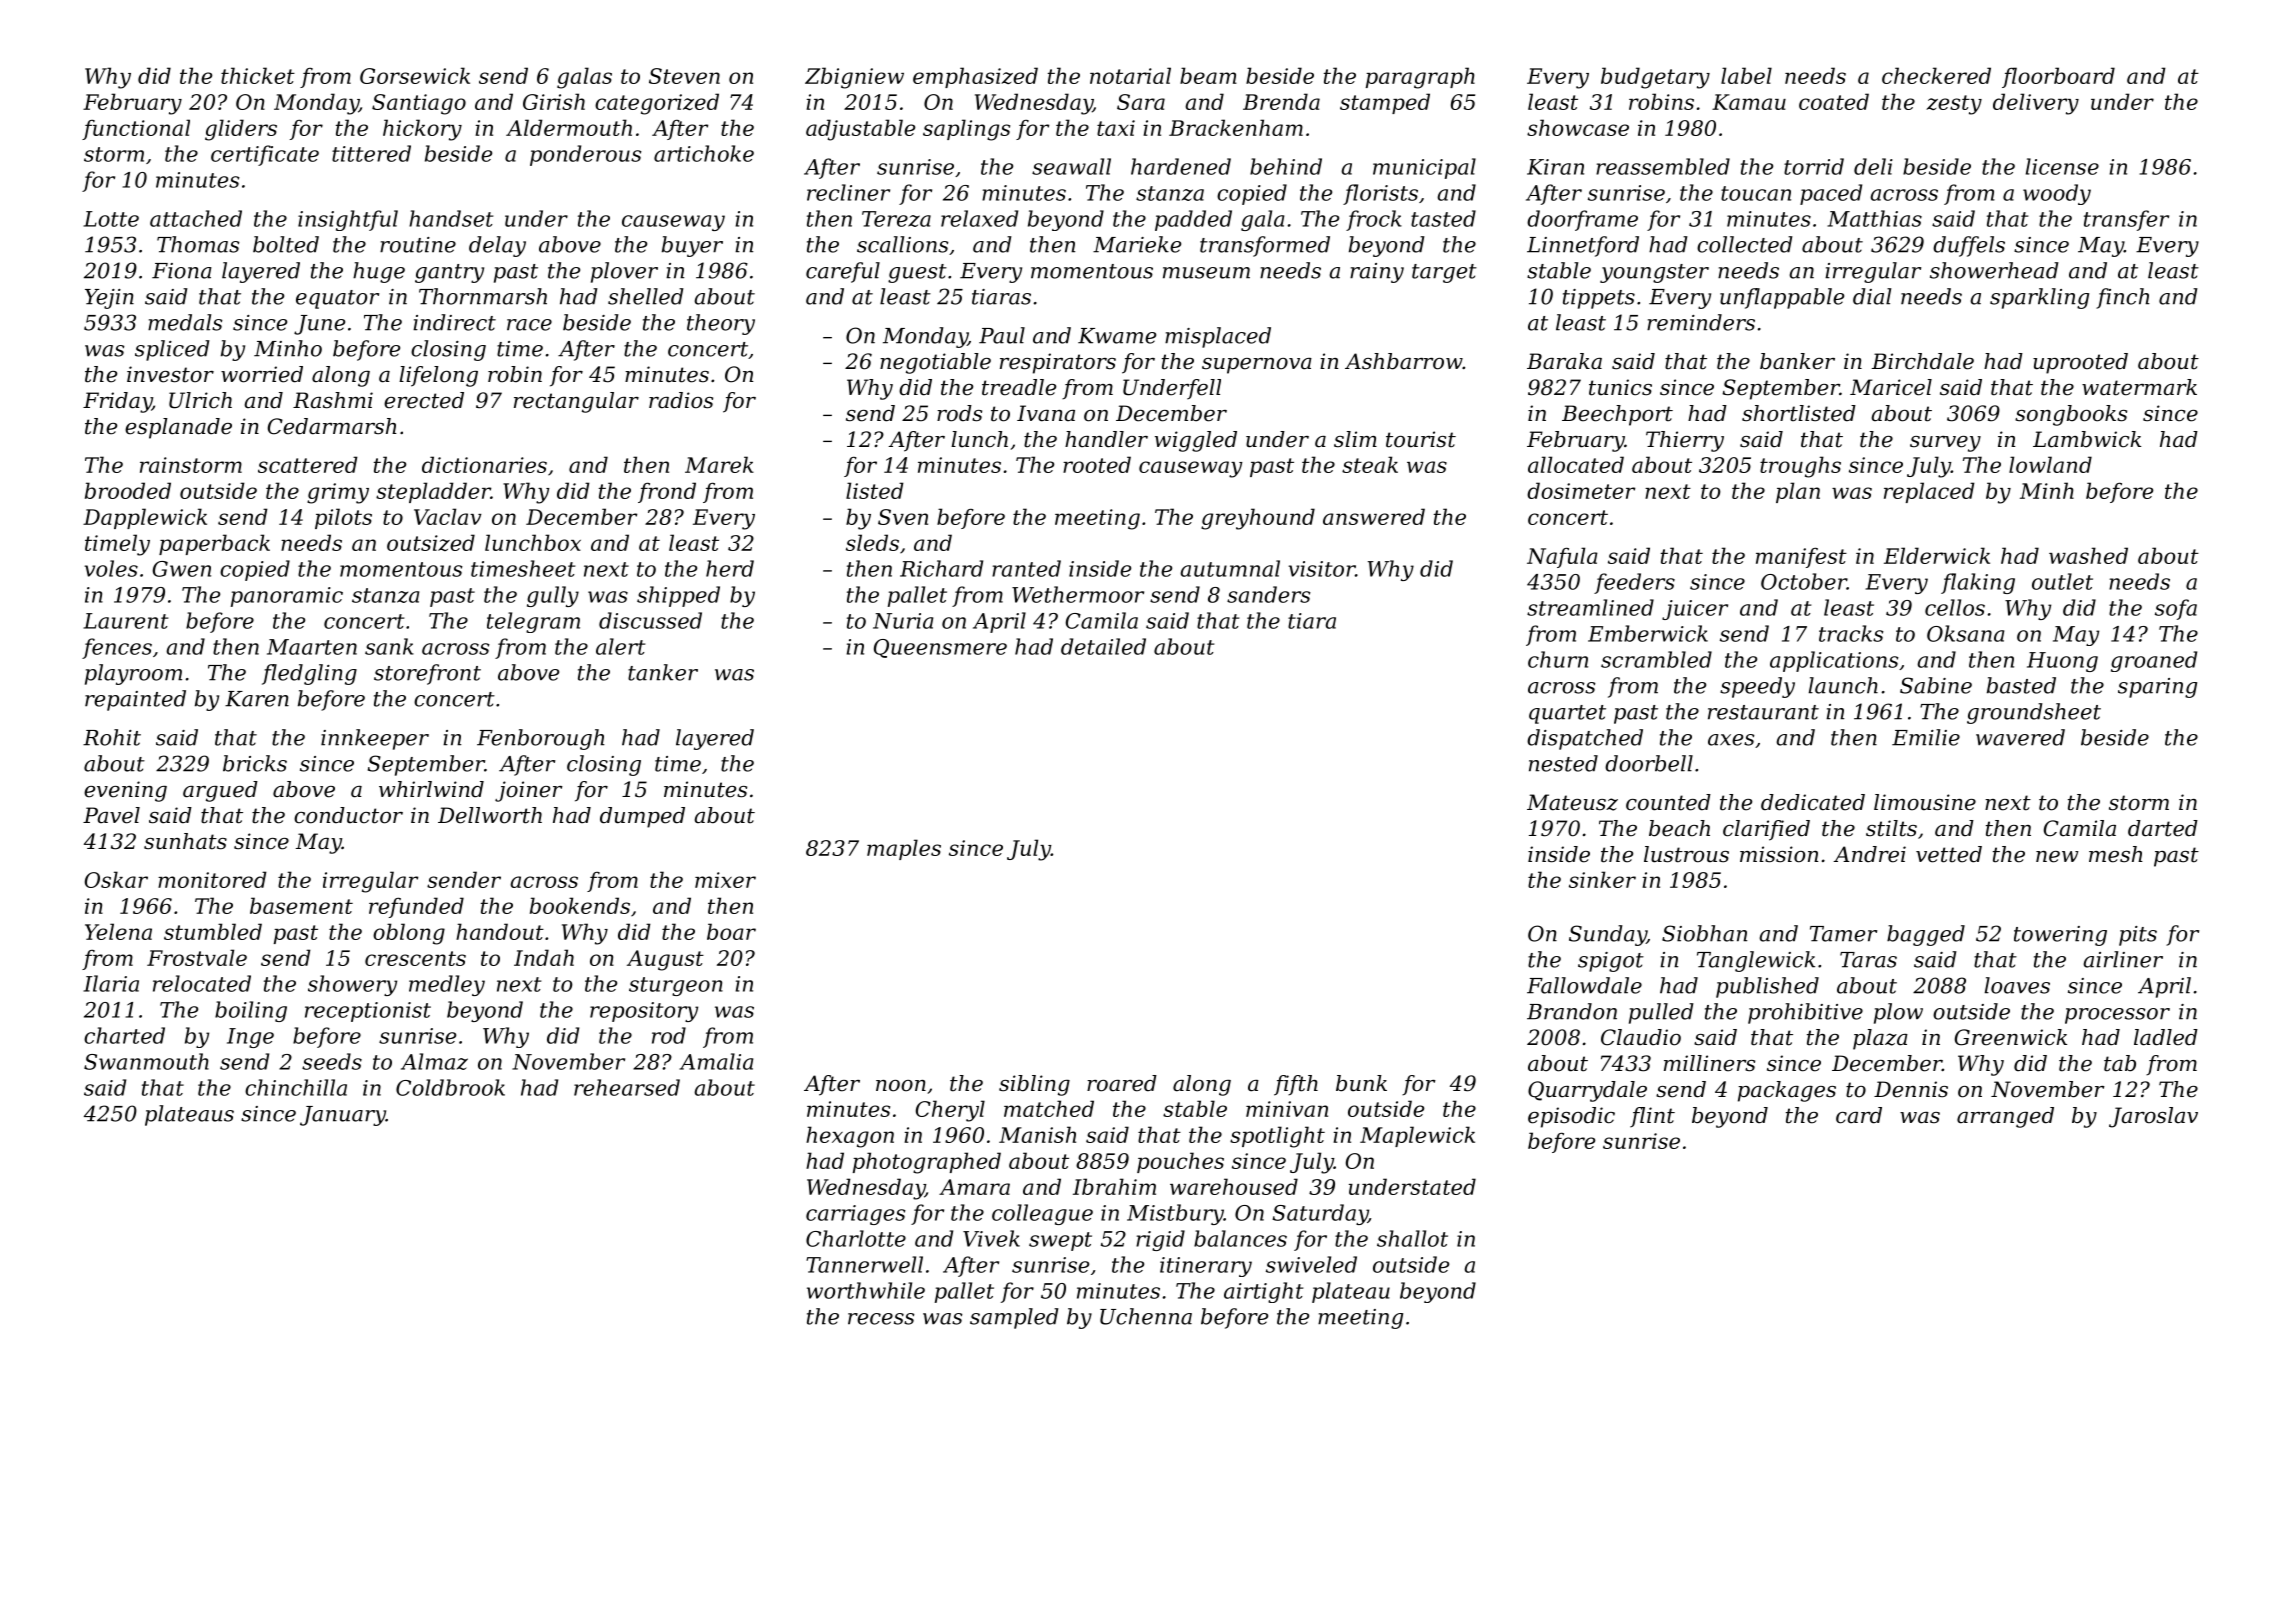  I want to click on dial, so click(1872, 296).
